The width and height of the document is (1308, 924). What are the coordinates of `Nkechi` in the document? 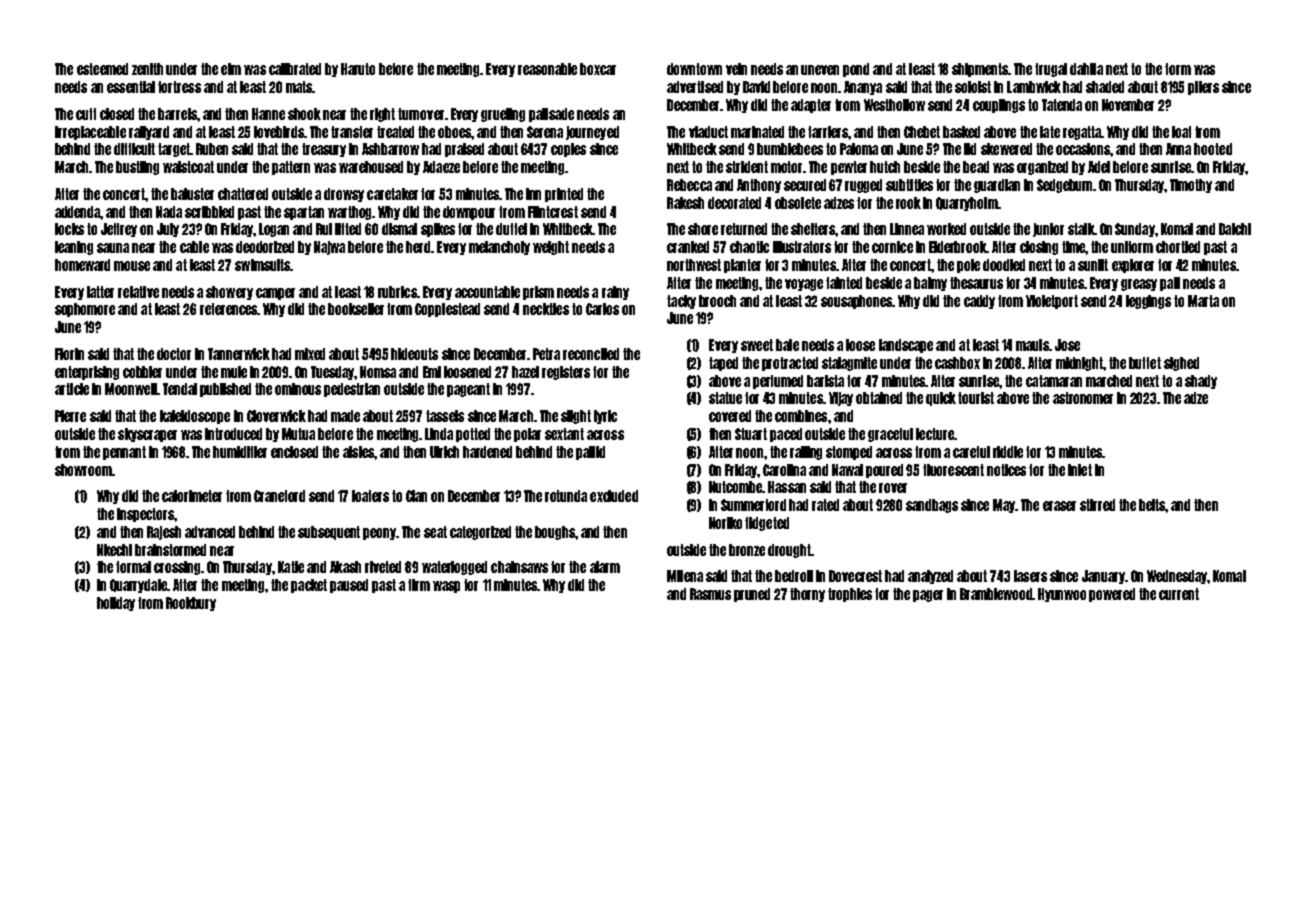 It's located at (114, 550).
